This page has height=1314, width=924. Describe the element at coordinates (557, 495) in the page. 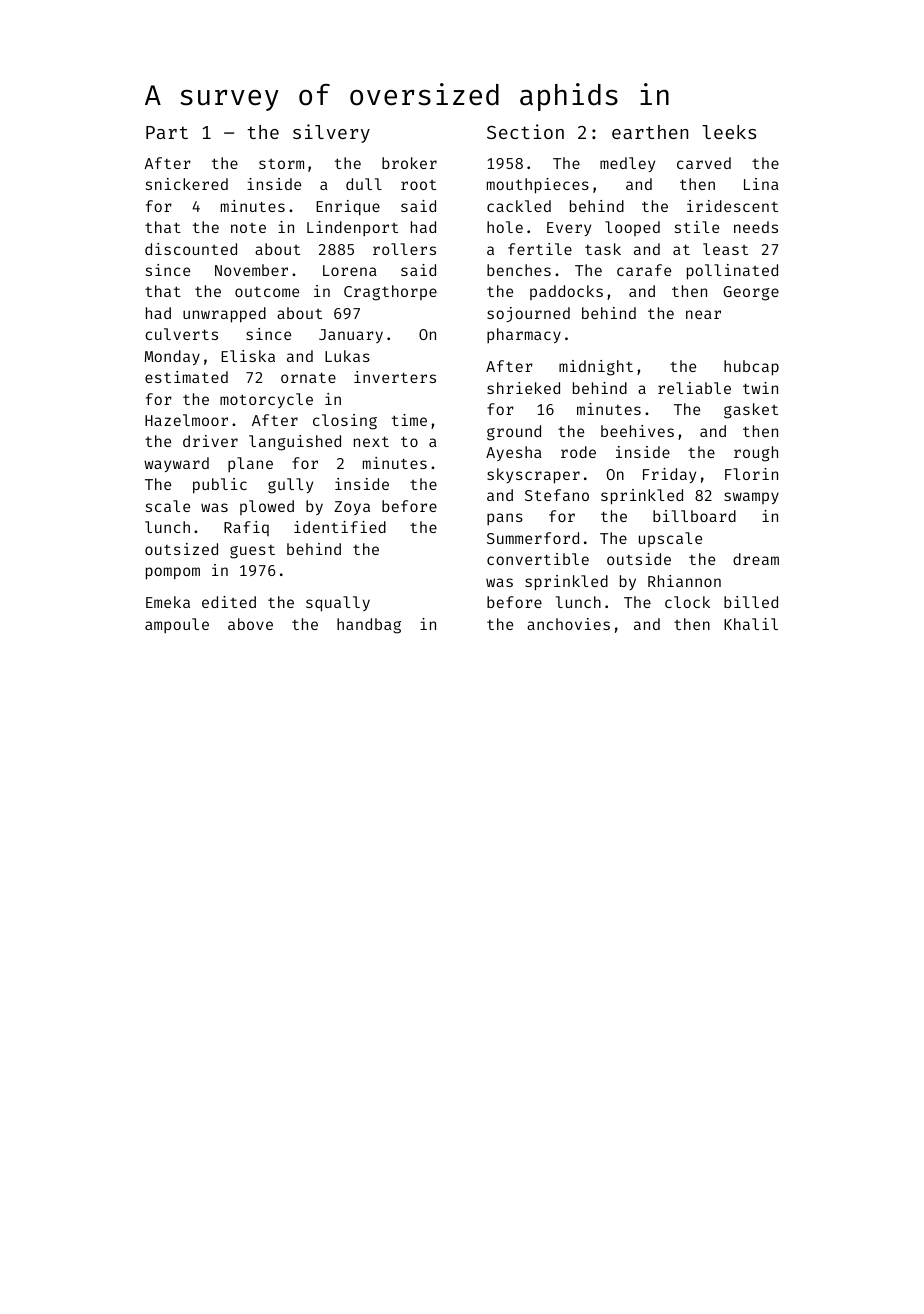

I see `Stefano` at that location.
